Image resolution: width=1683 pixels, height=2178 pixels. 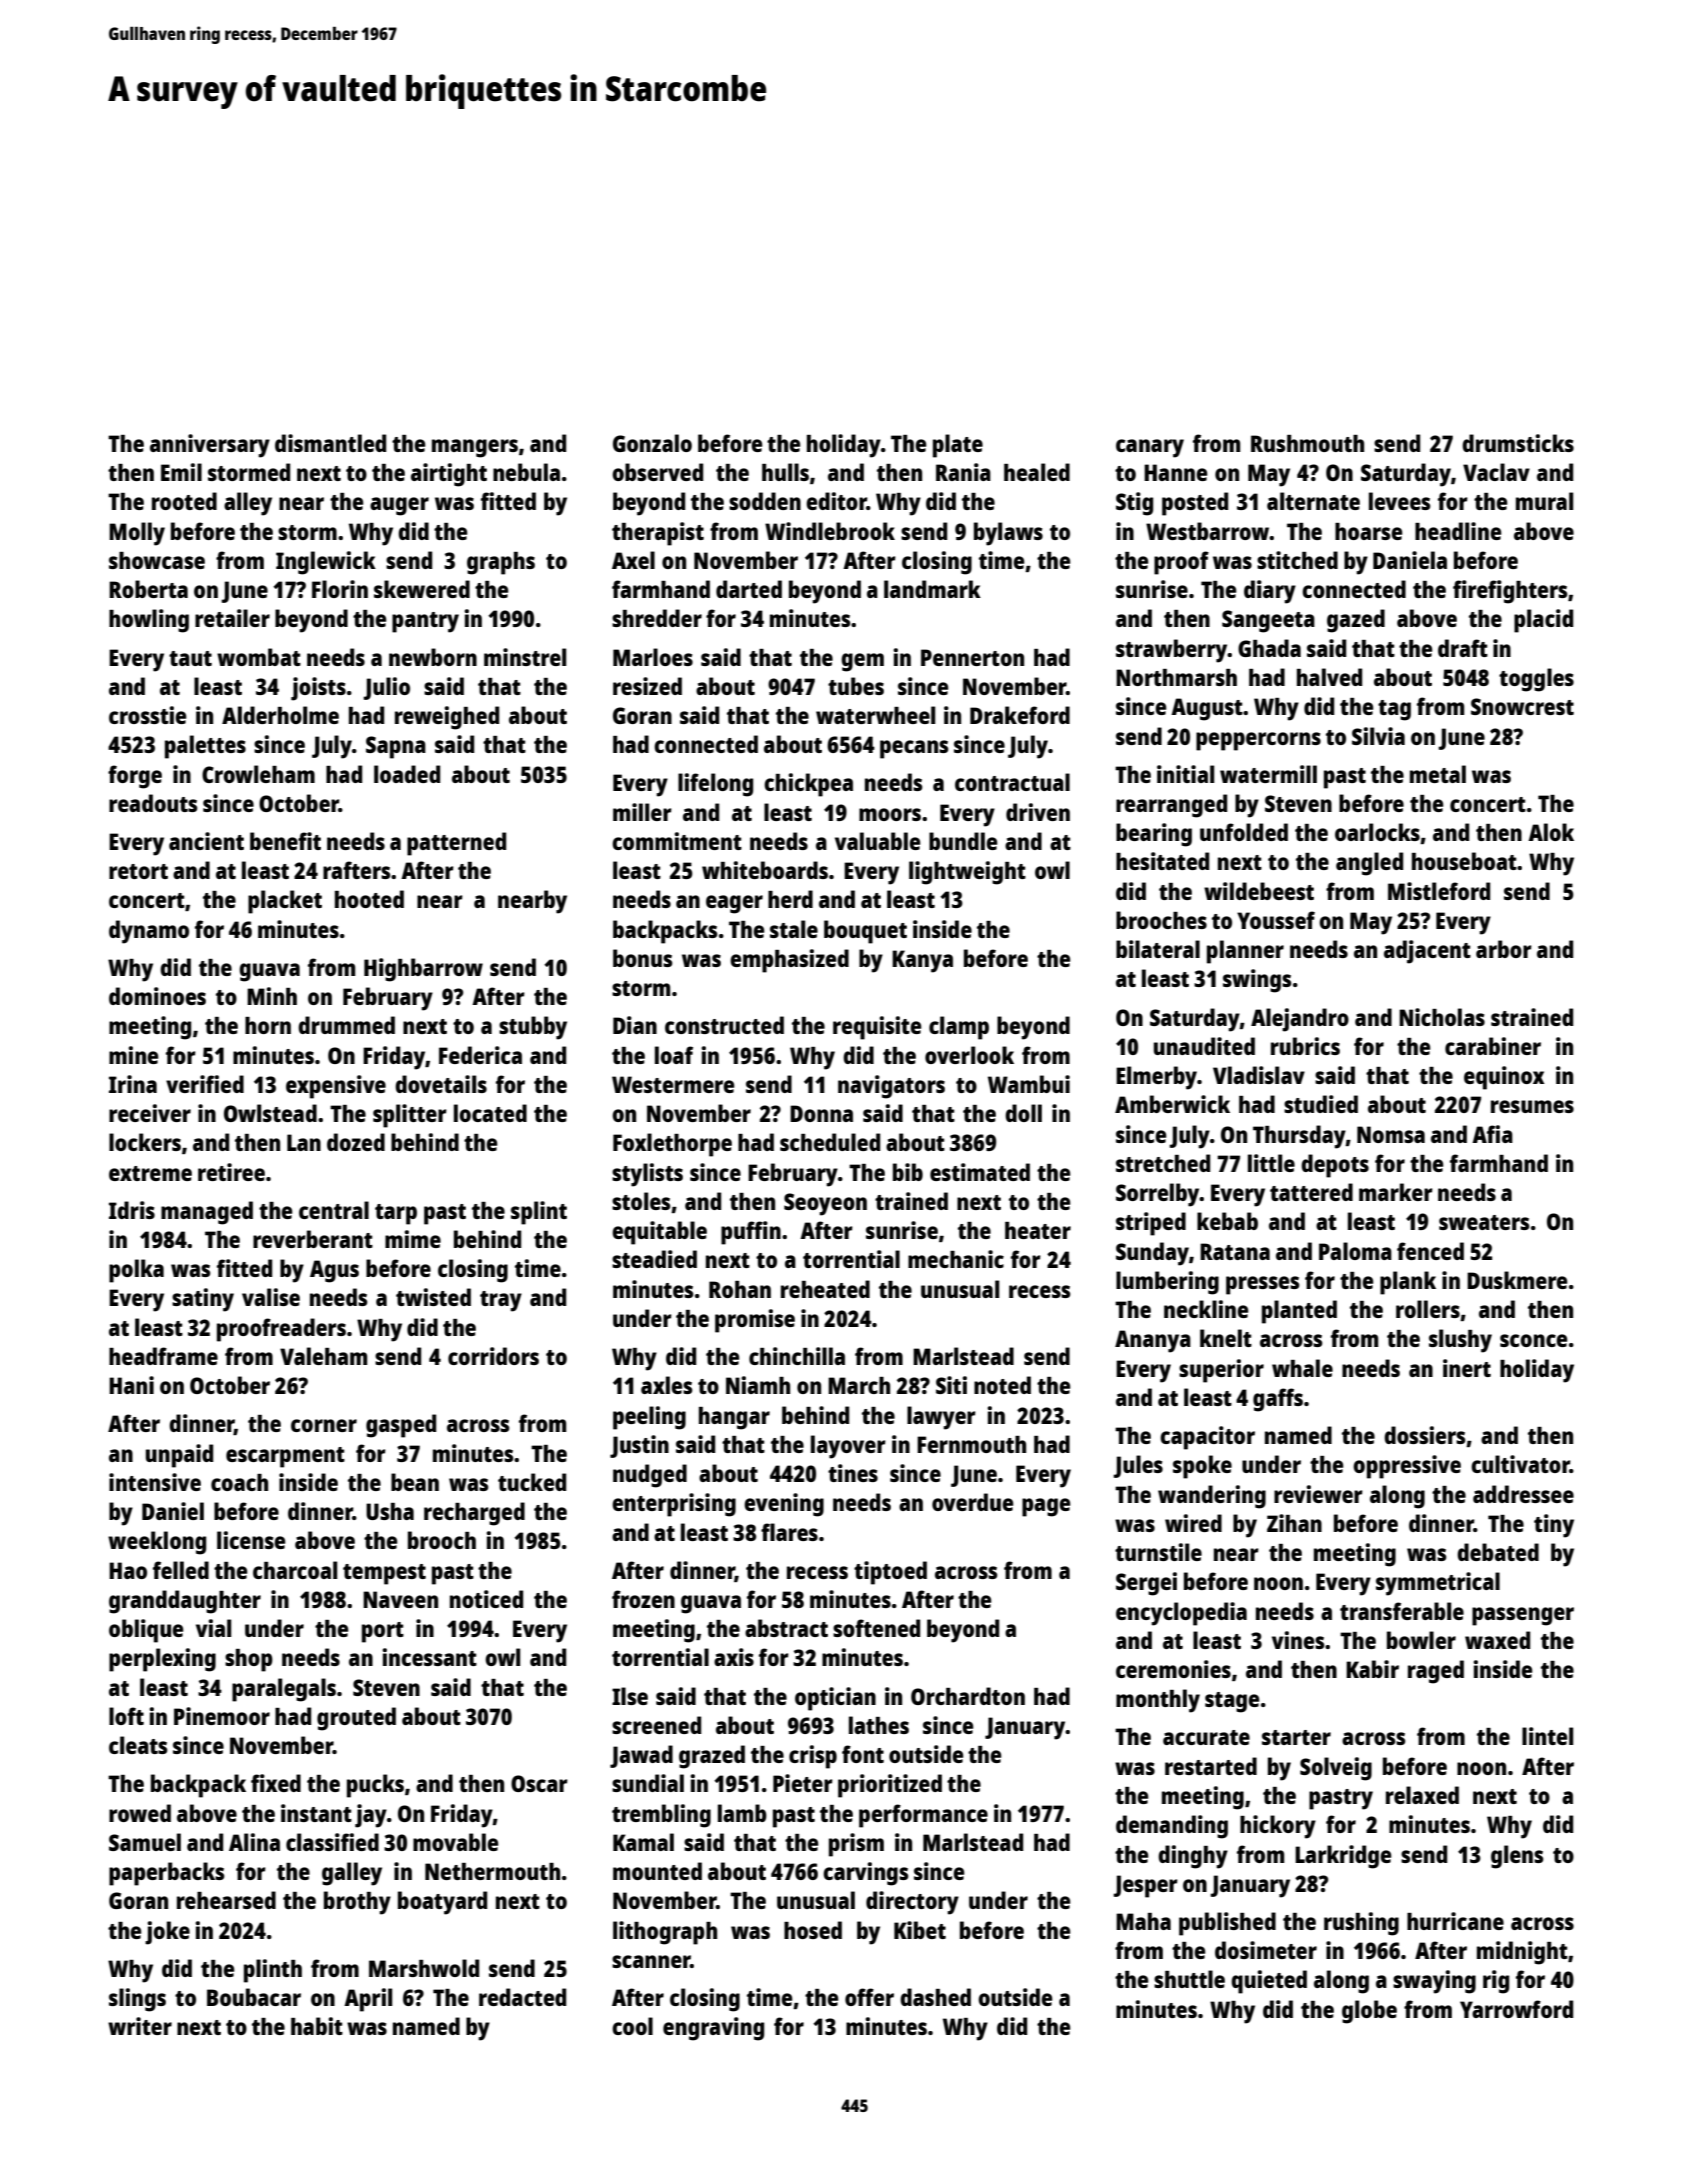 I want to click on optician, so click(x=835, y=1699).
